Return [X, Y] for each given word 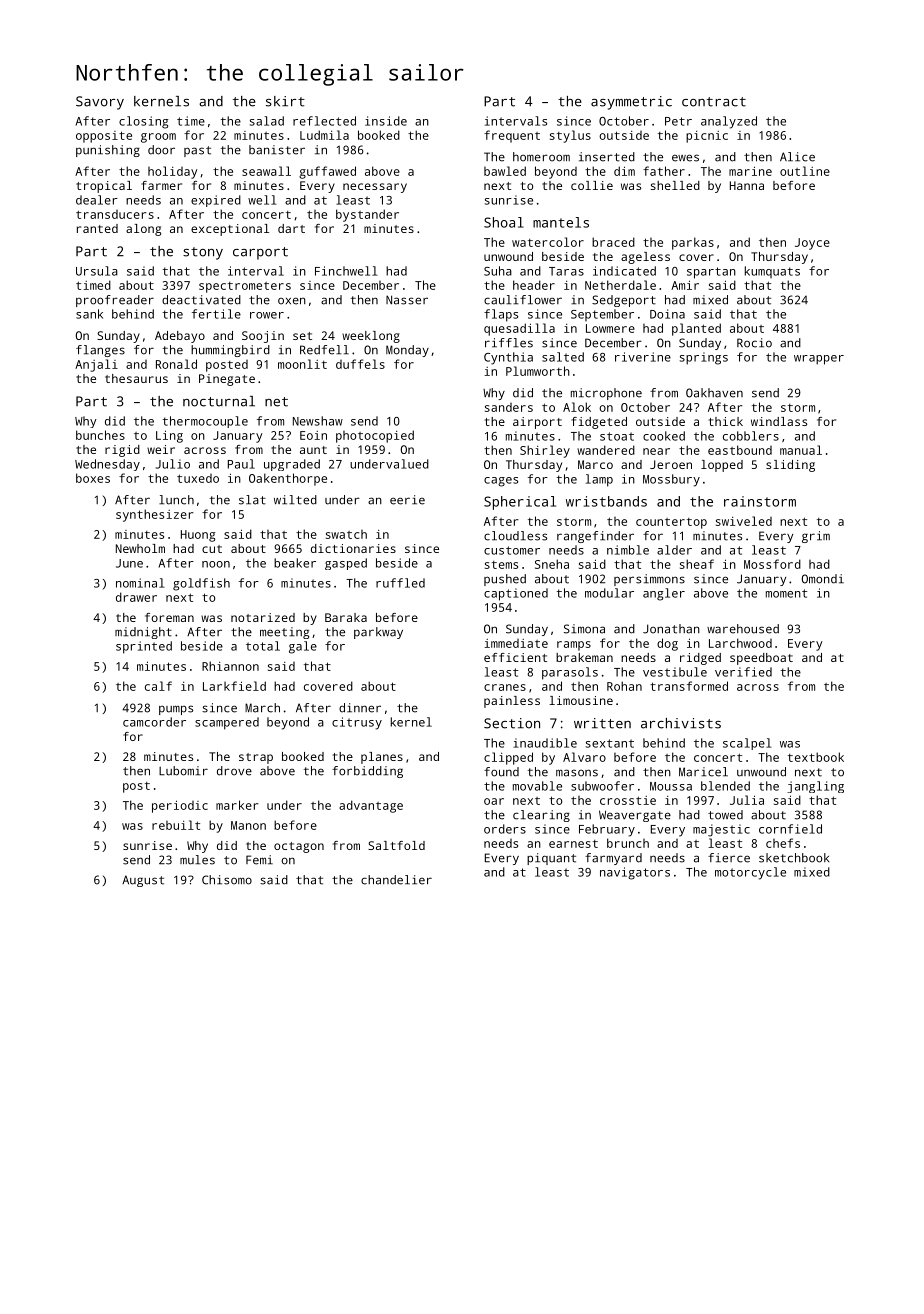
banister [277, 150]
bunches [100, 435]
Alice [797, 157]
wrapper [819, 360]
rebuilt [176, 825]
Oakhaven [714, 393]
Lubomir [183, 771]
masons [577, 773]
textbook [816, 757]
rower [267, 315]
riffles [509, 343]
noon [216, 564]
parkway [378, 633]
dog [667, 644]
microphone [606, 394]
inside [386, 121]
